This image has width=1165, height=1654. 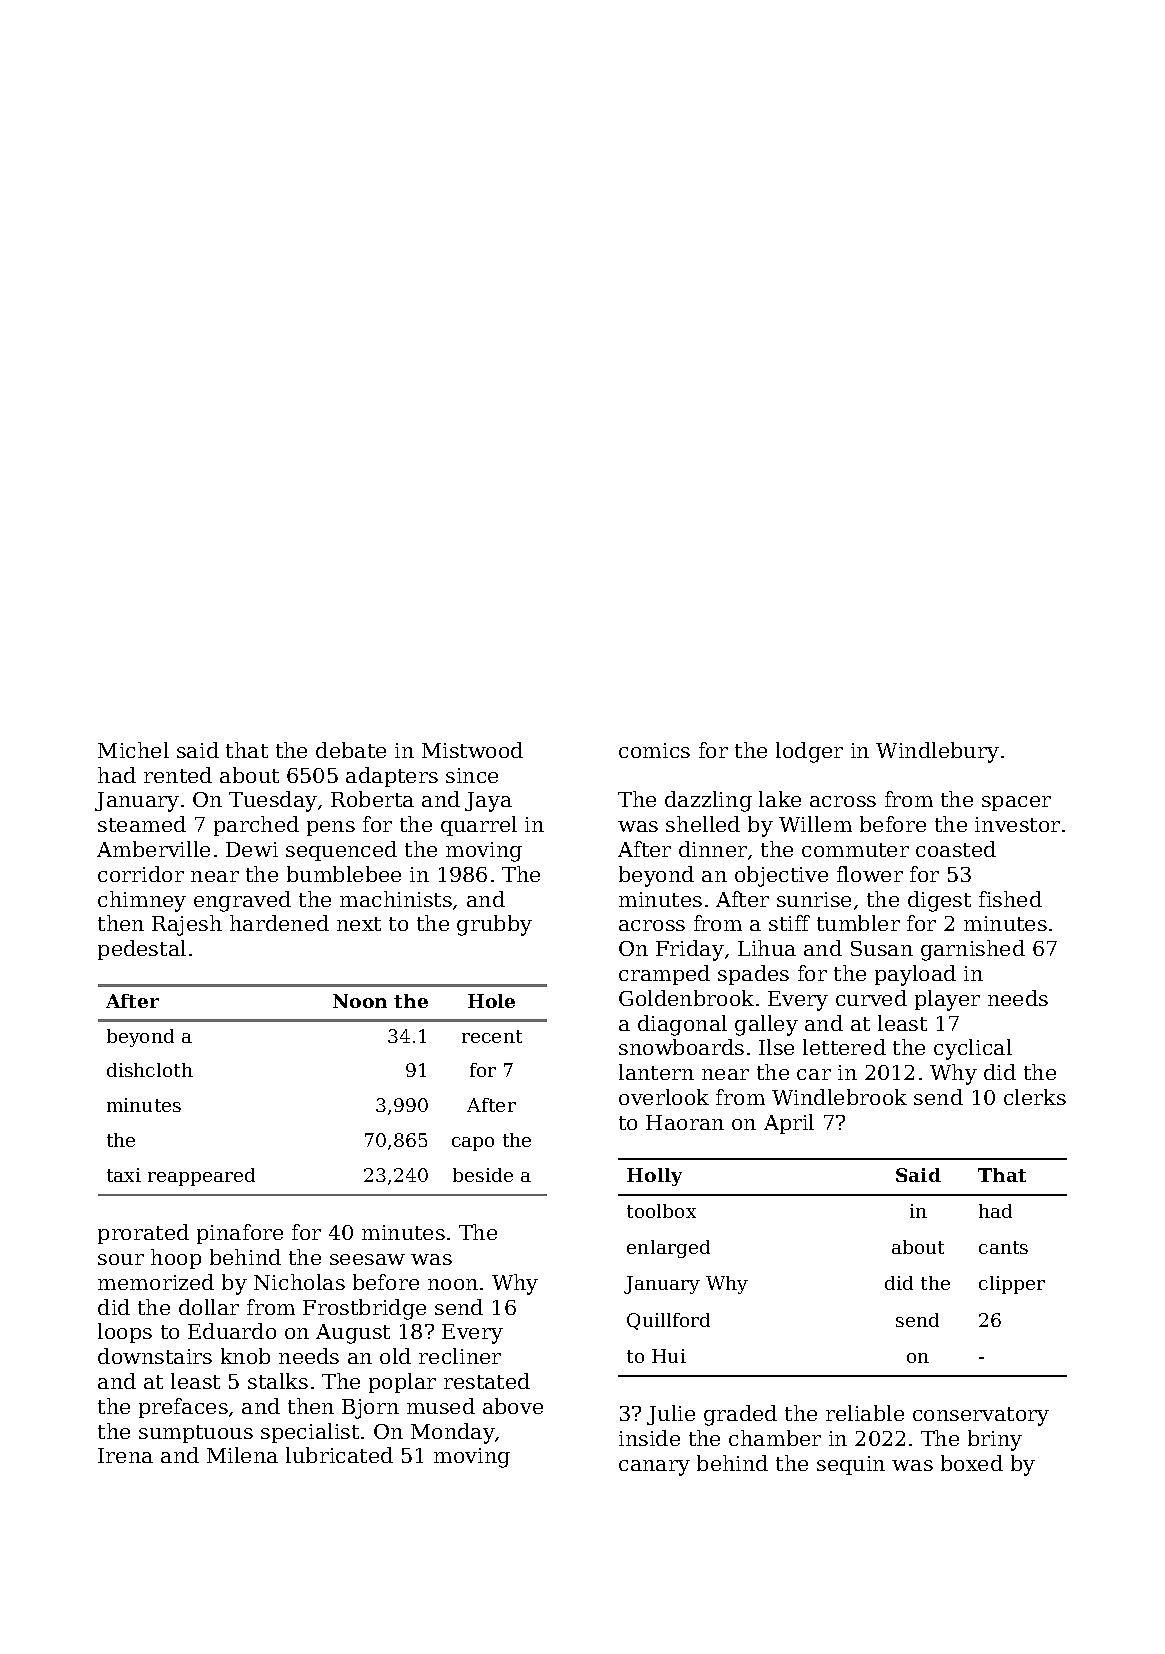 What do you see at coordinates (273, 801) in the image?
I see `Tuesday` at bounding box center [273, 801].
